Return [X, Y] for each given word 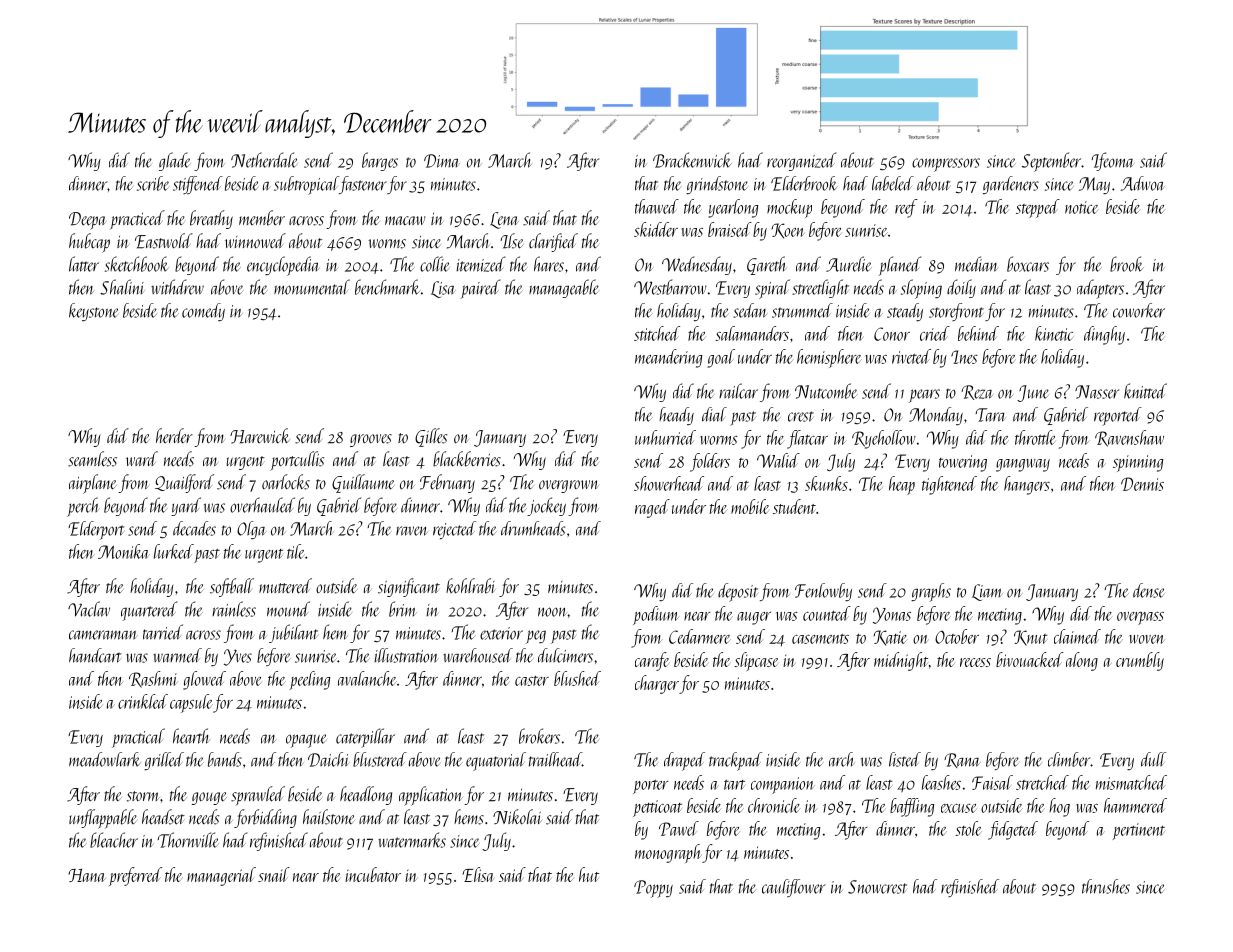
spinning [1138, 463]
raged [652, 508]
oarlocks [286, 482]
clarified [553, 242]
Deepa [87, 221]
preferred [135, 876]
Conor [892, 334]
